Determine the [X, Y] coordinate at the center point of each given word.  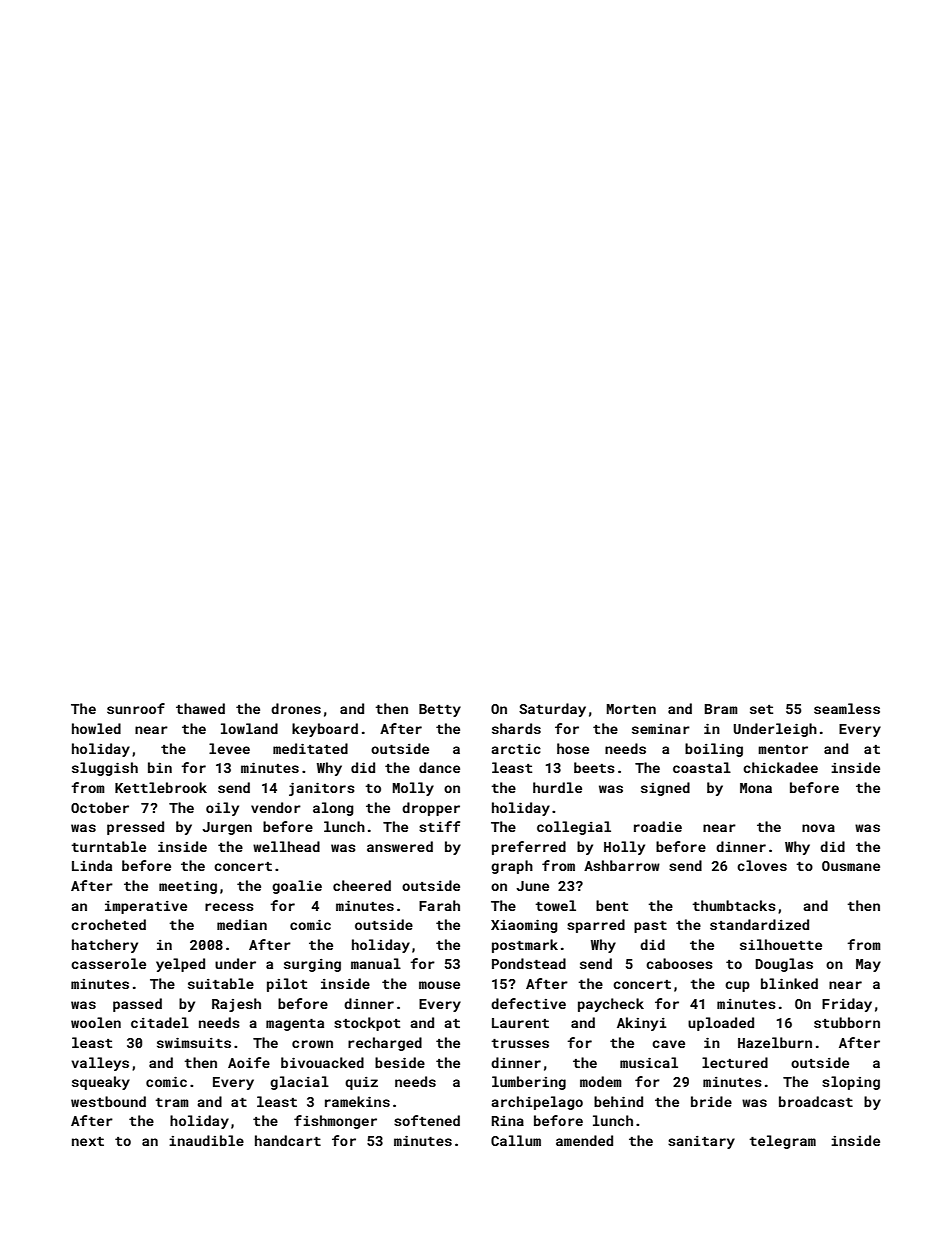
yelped [180, 965]
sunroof [136, 708]
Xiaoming [524, 926]
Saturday [552, 710]
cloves [762, 865]
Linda [92, 865]
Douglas [784, 965]
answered [400, 846]
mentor [783, 749]
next [88, 1141]
